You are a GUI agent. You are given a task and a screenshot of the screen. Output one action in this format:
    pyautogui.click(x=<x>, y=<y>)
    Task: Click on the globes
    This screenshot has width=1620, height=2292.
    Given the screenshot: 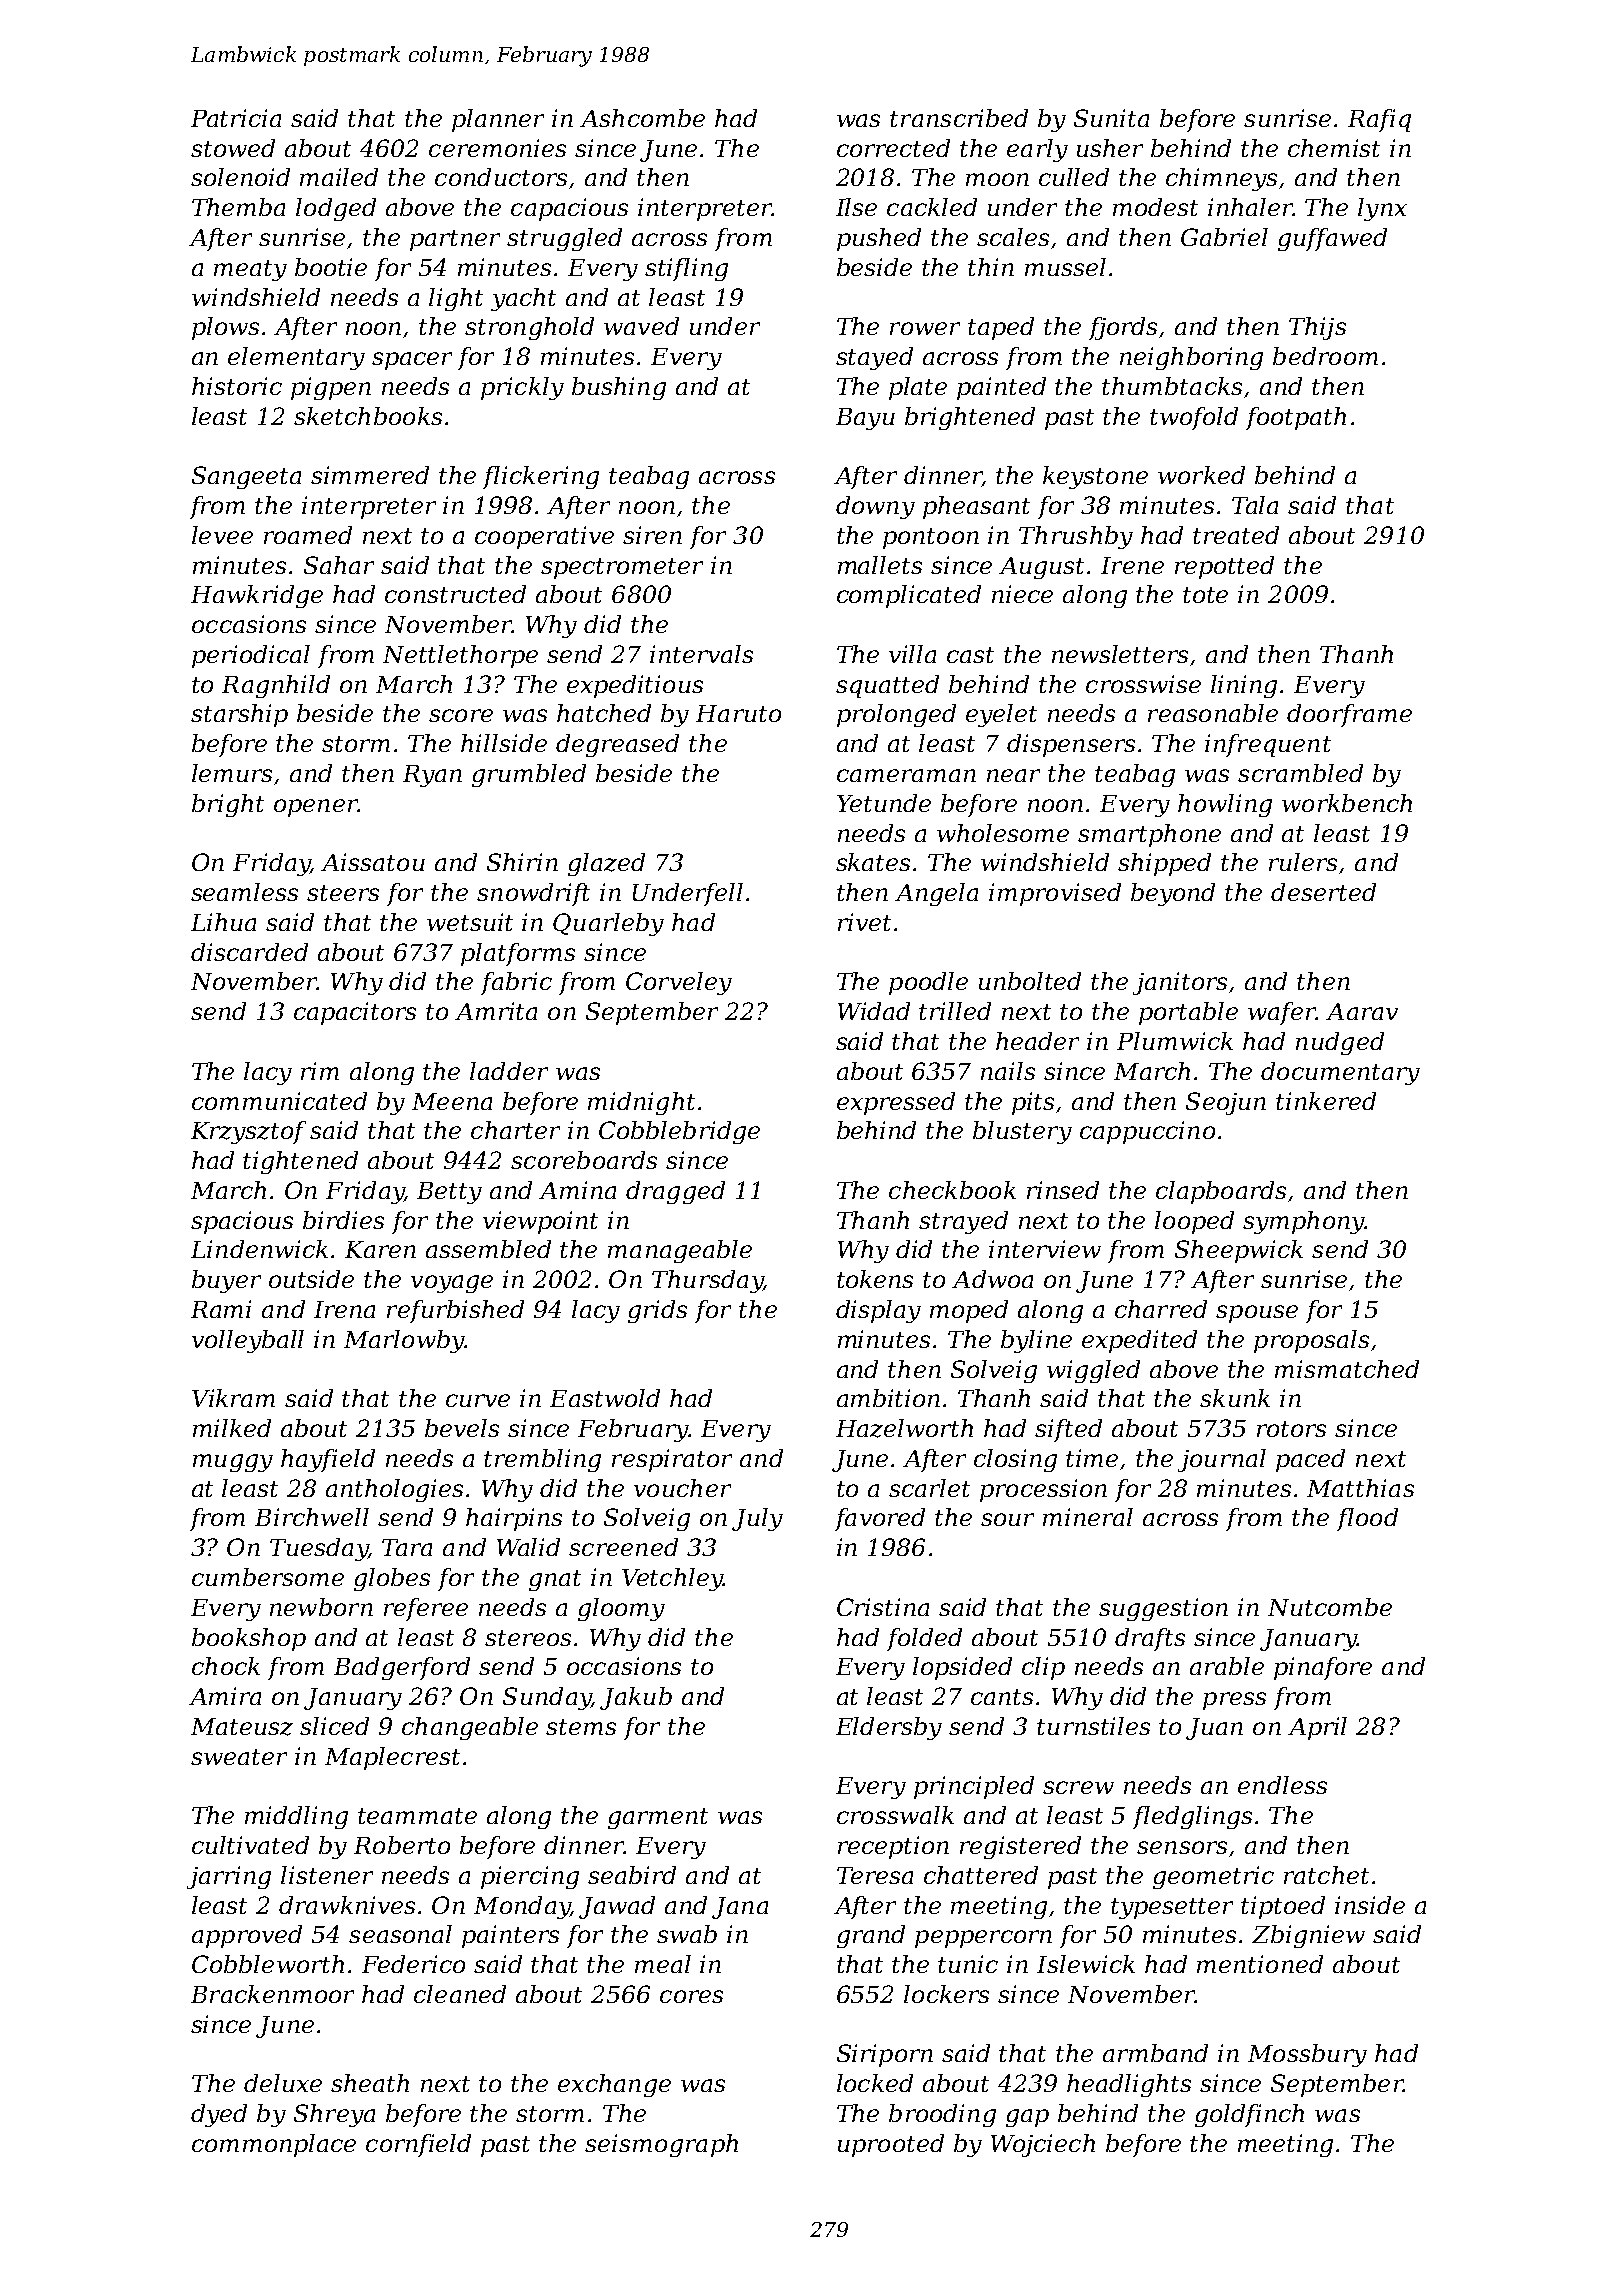 What is the action you would take?
    pyautogui.click(x=392, y=1579)
